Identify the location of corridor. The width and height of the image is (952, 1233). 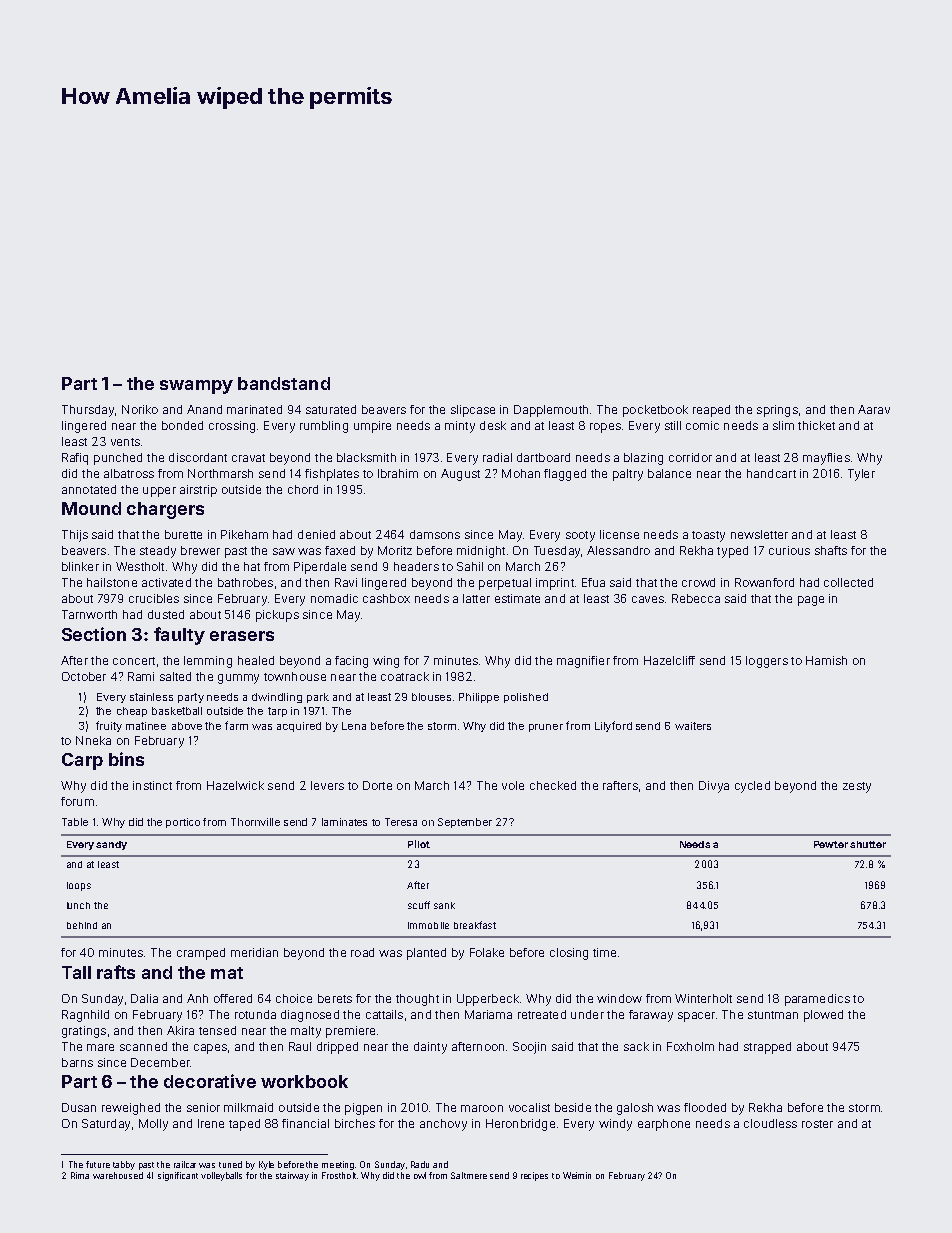
(690, 457).
